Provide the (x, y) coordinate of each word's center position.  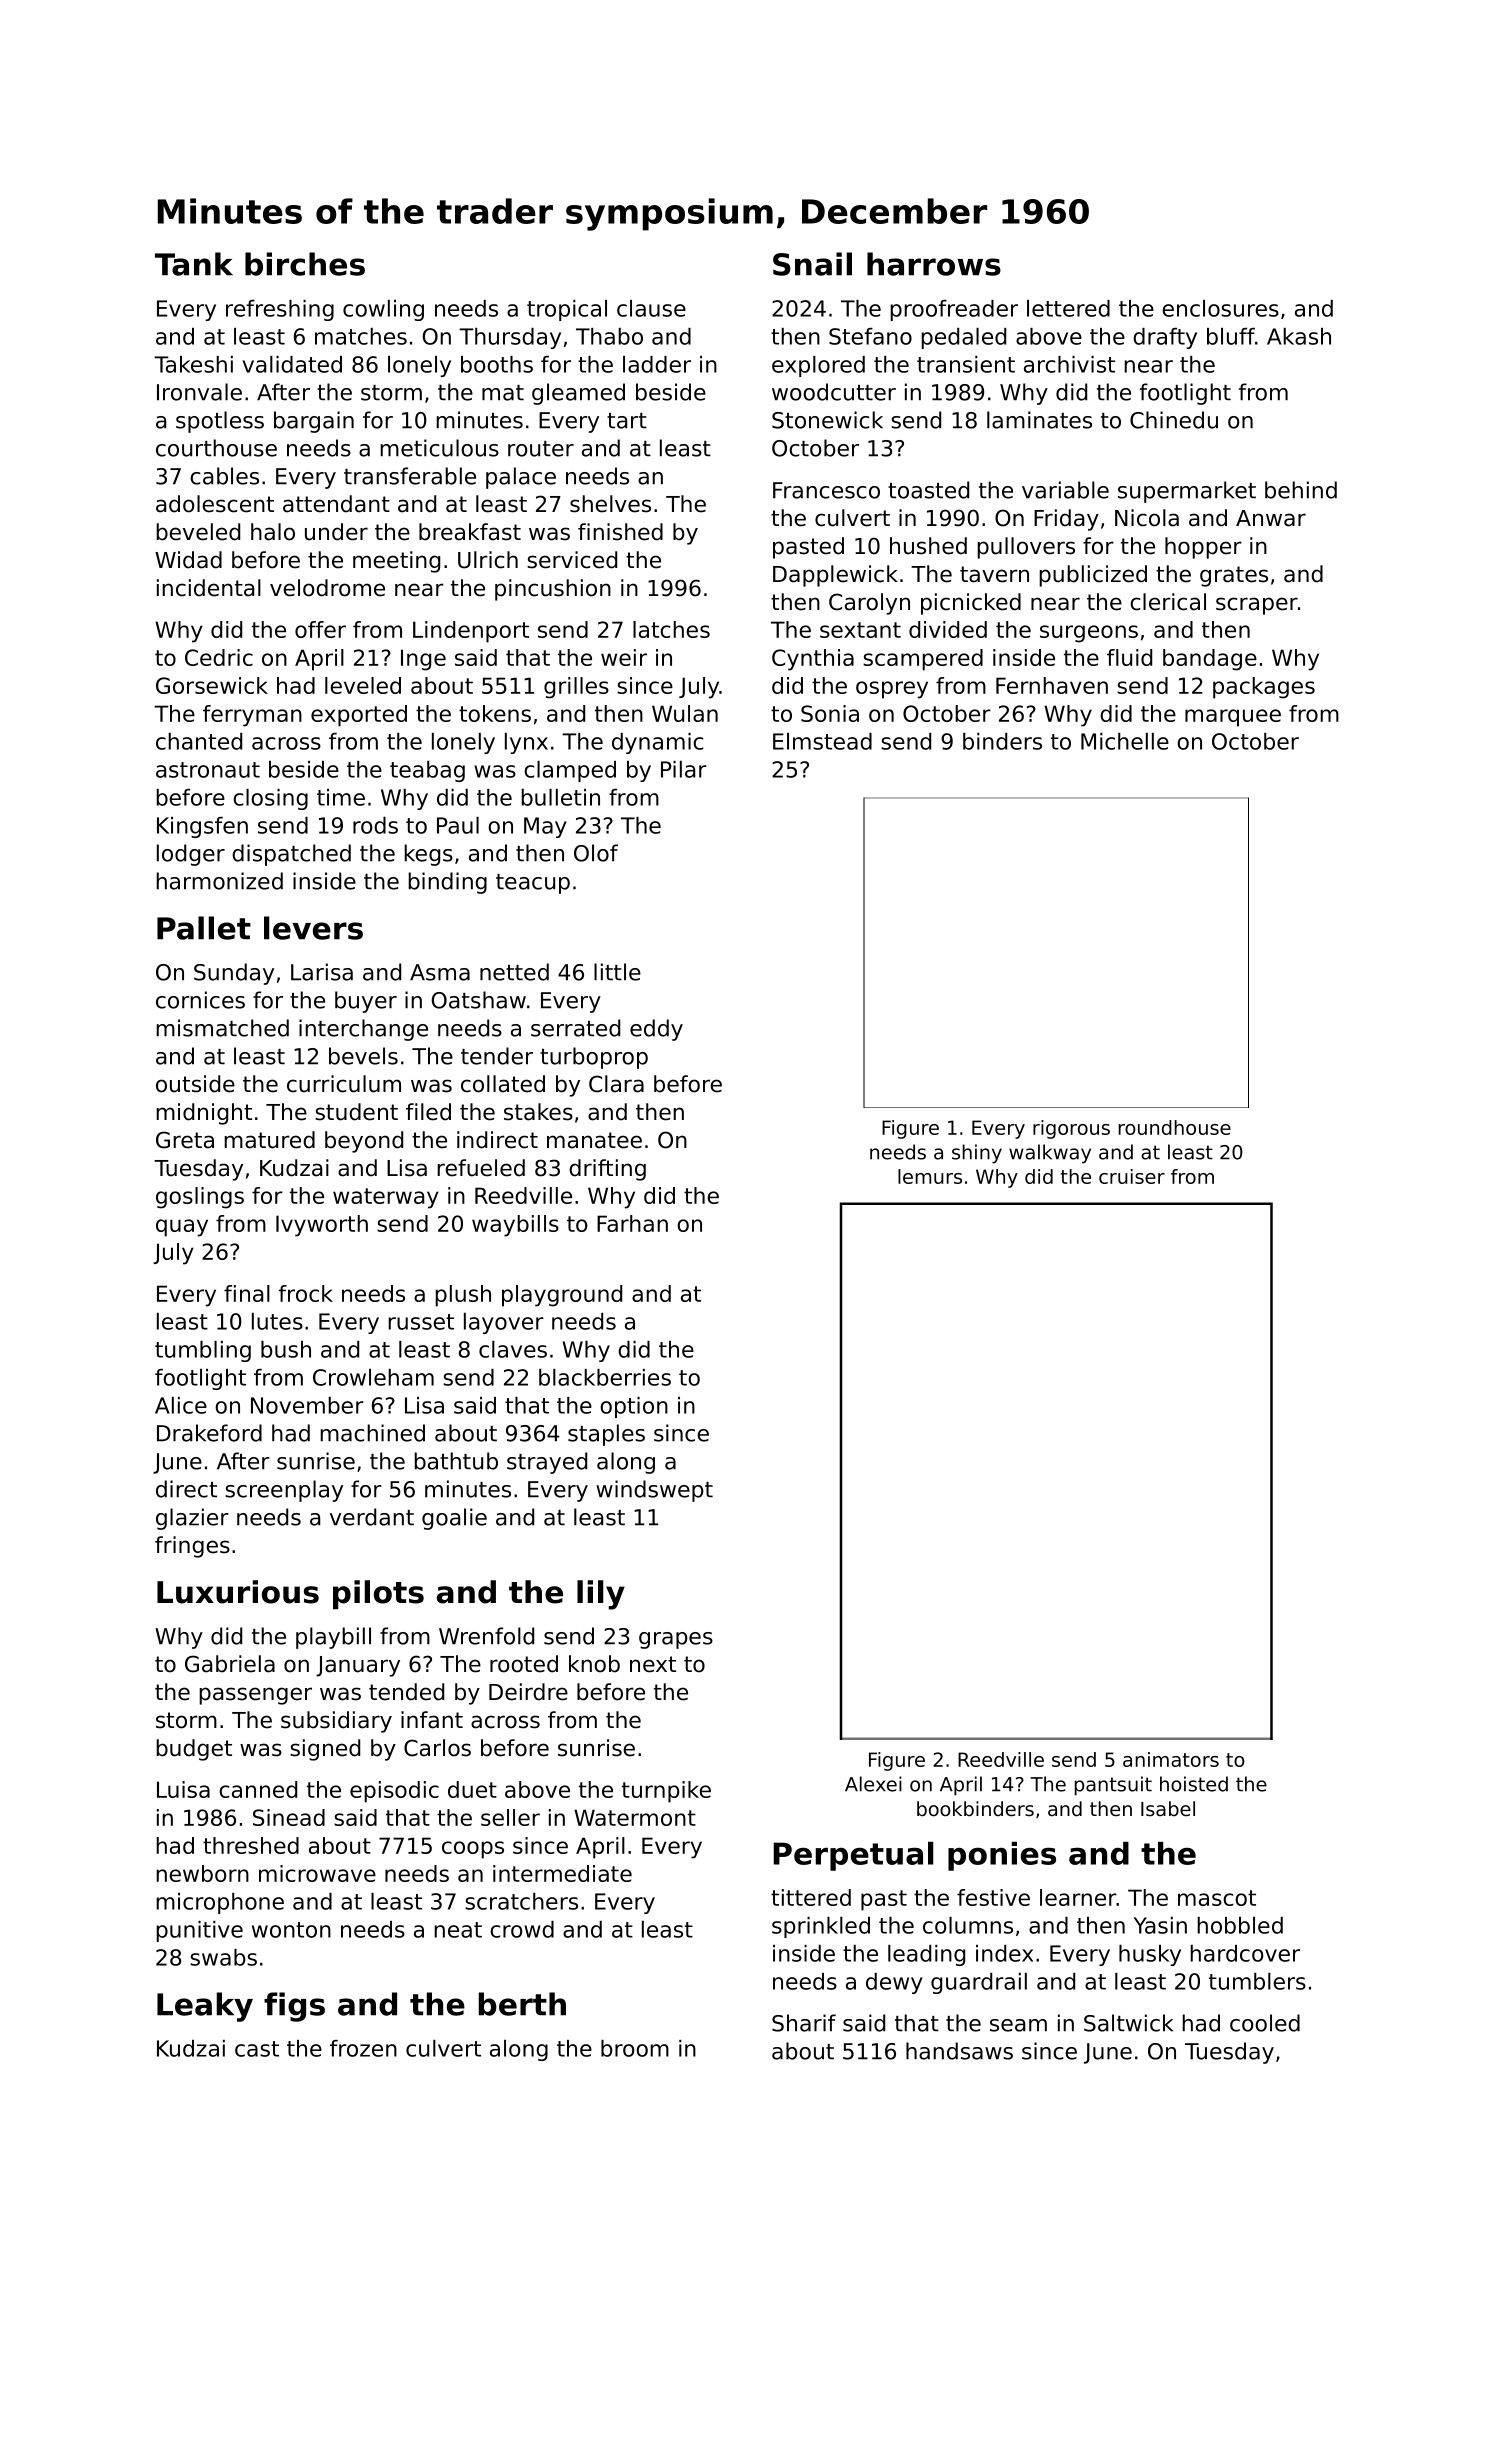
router (541, 449)
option (634, 1407)
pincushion (553, 590)
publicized (1093, 576)
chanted (199, 741)
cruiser (1132, 1176)
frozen (363, 2048)
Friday (1066, 520)
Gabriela (230, 1664)
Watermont (635, 1817)
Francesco (826, 490)
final (247, 1293)
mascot (1217, 1898)
